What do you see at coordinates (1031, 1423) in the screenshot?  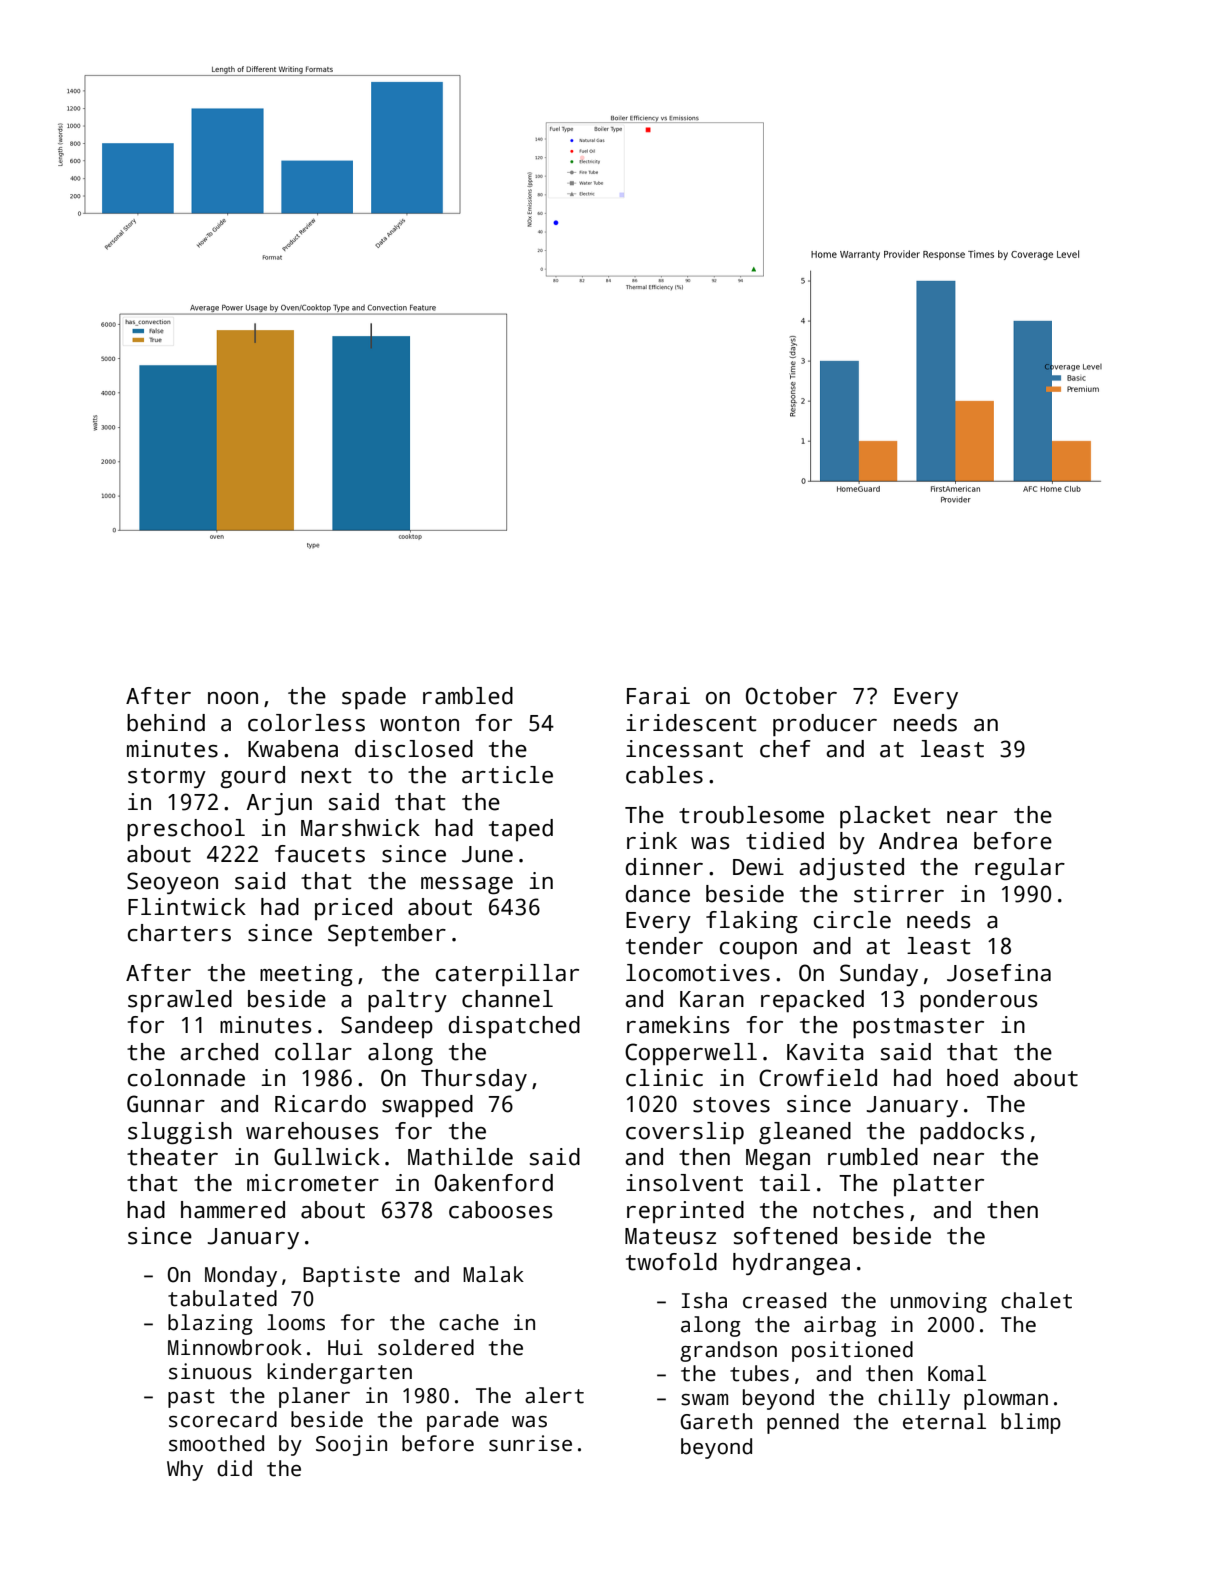 I see `blimp` at bounding box center [1031, 1423].
